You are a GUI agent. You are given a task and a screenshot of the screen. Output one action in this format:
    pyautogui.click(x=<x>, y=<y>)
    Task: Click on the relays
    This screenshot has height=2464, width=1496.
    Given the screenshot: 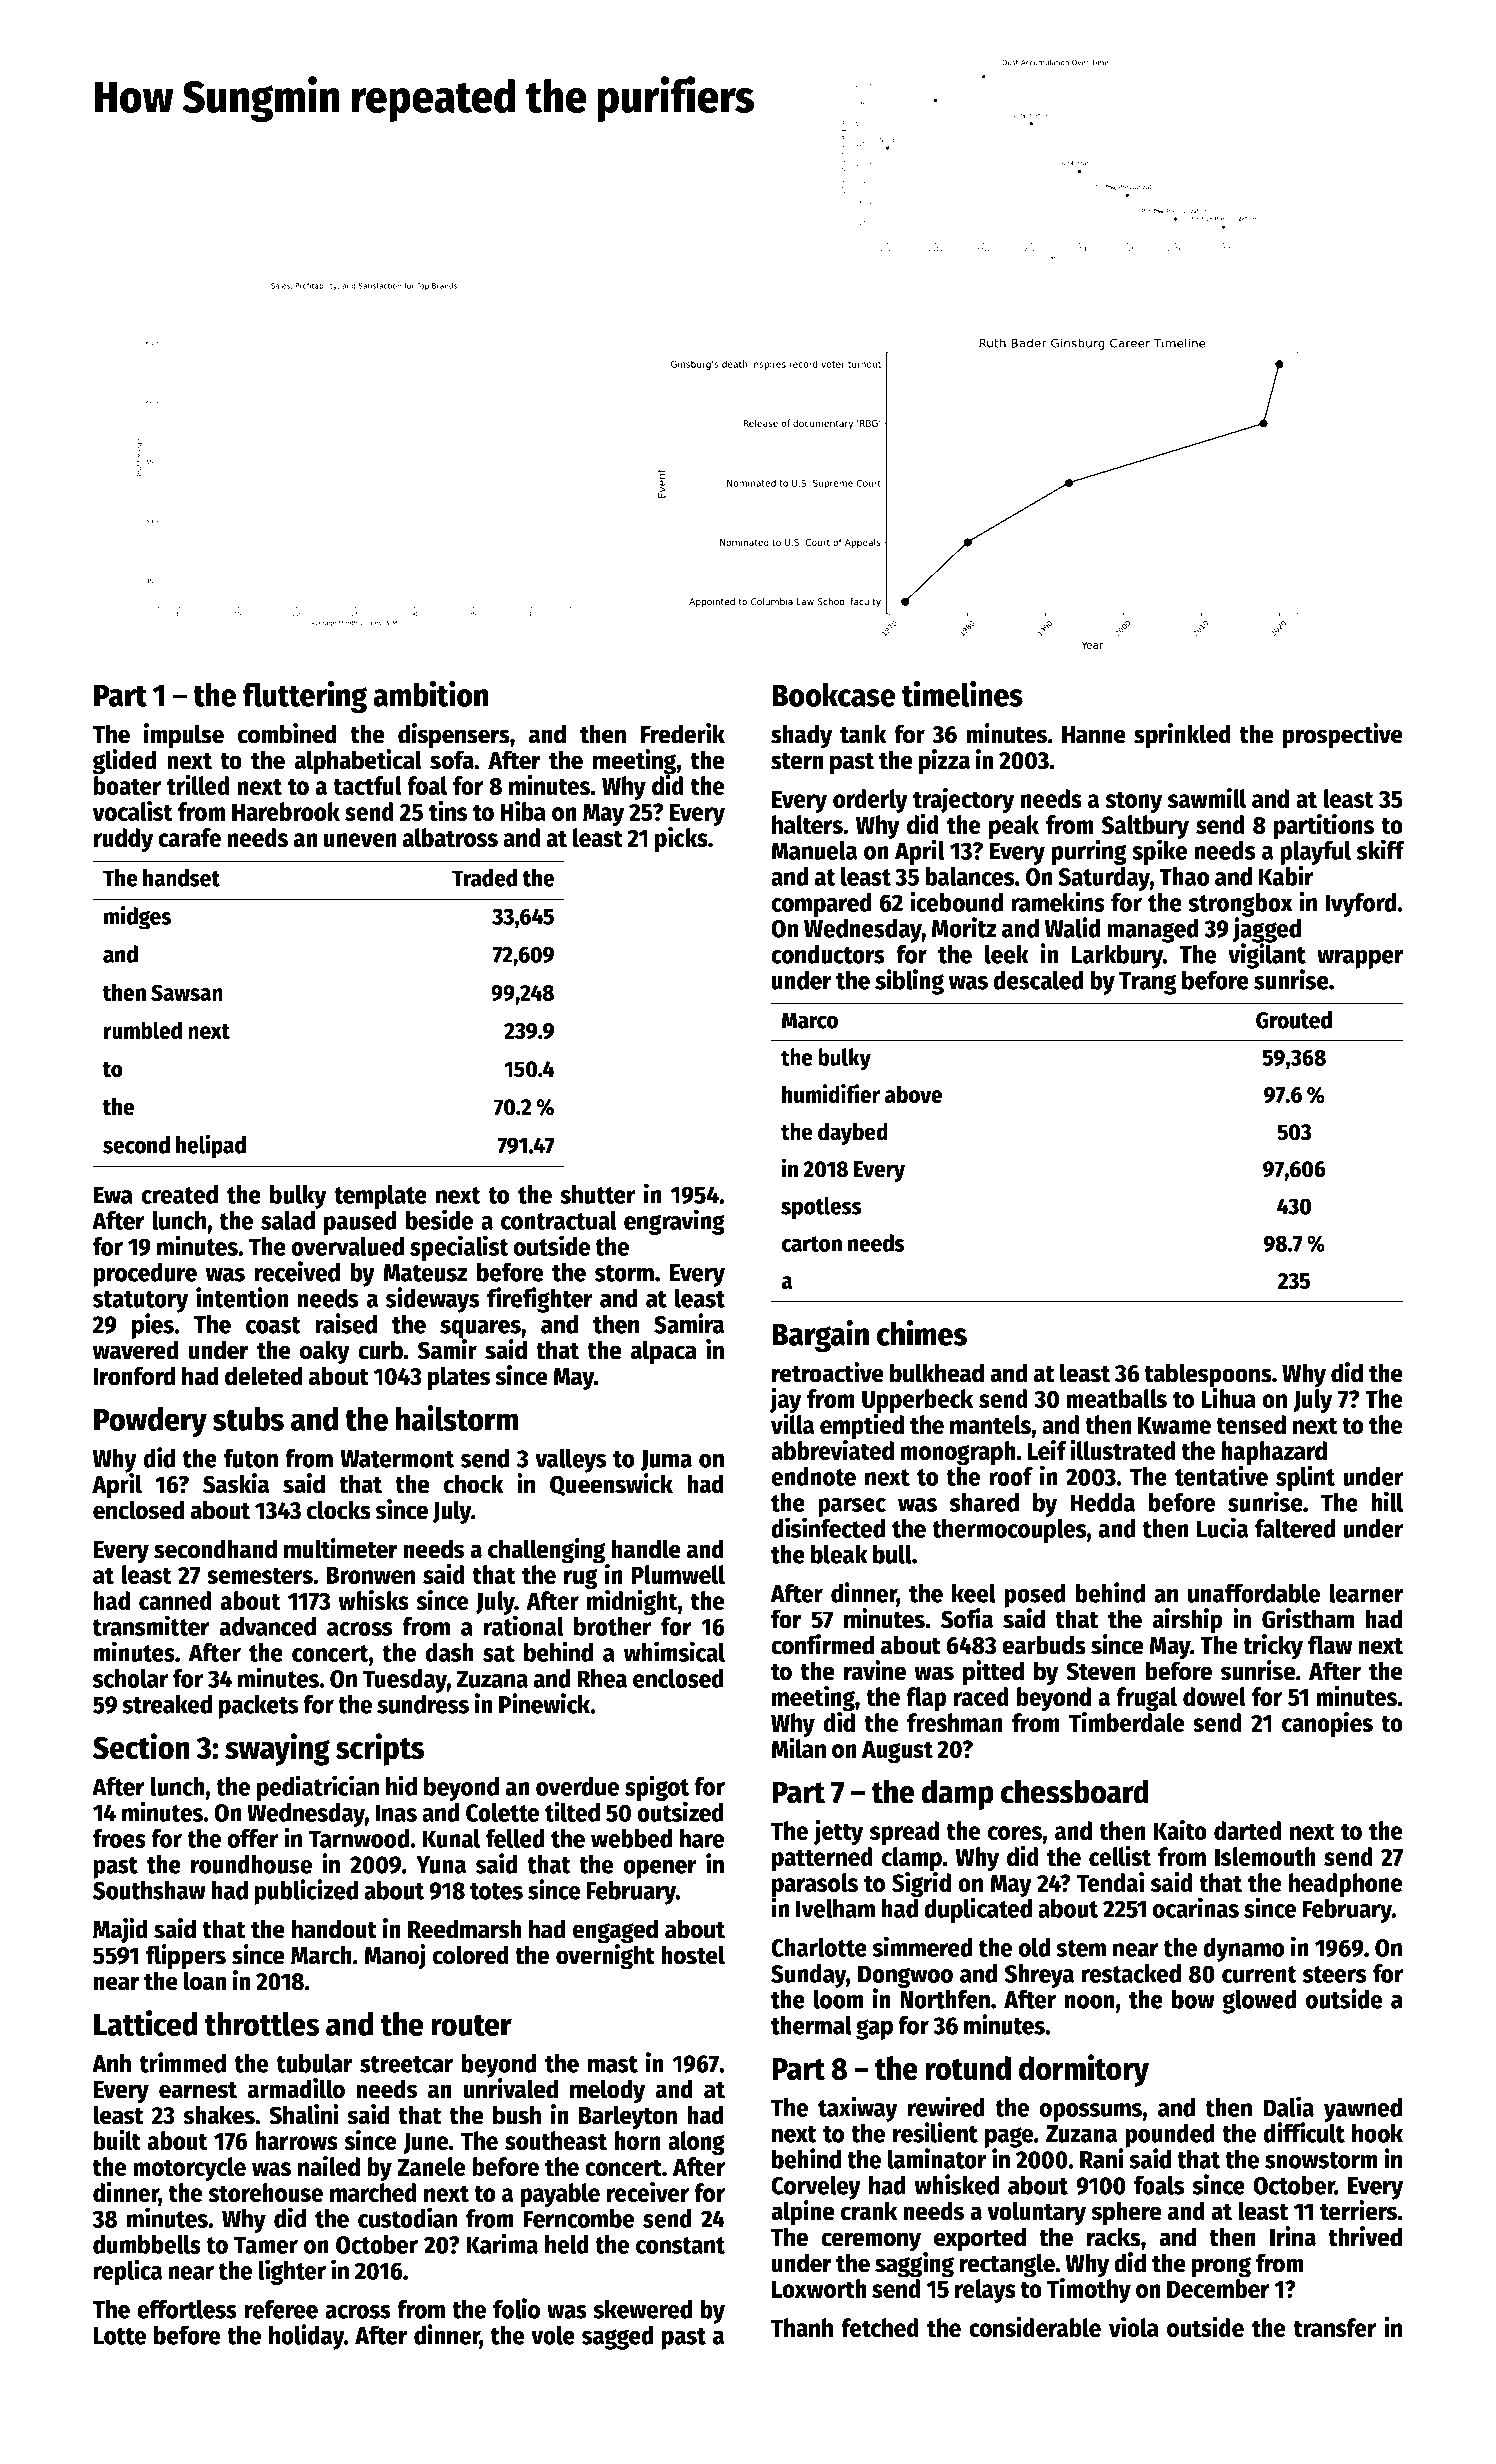 What is the action you would take?
    pyautogui.click(x=985, y=2291)
